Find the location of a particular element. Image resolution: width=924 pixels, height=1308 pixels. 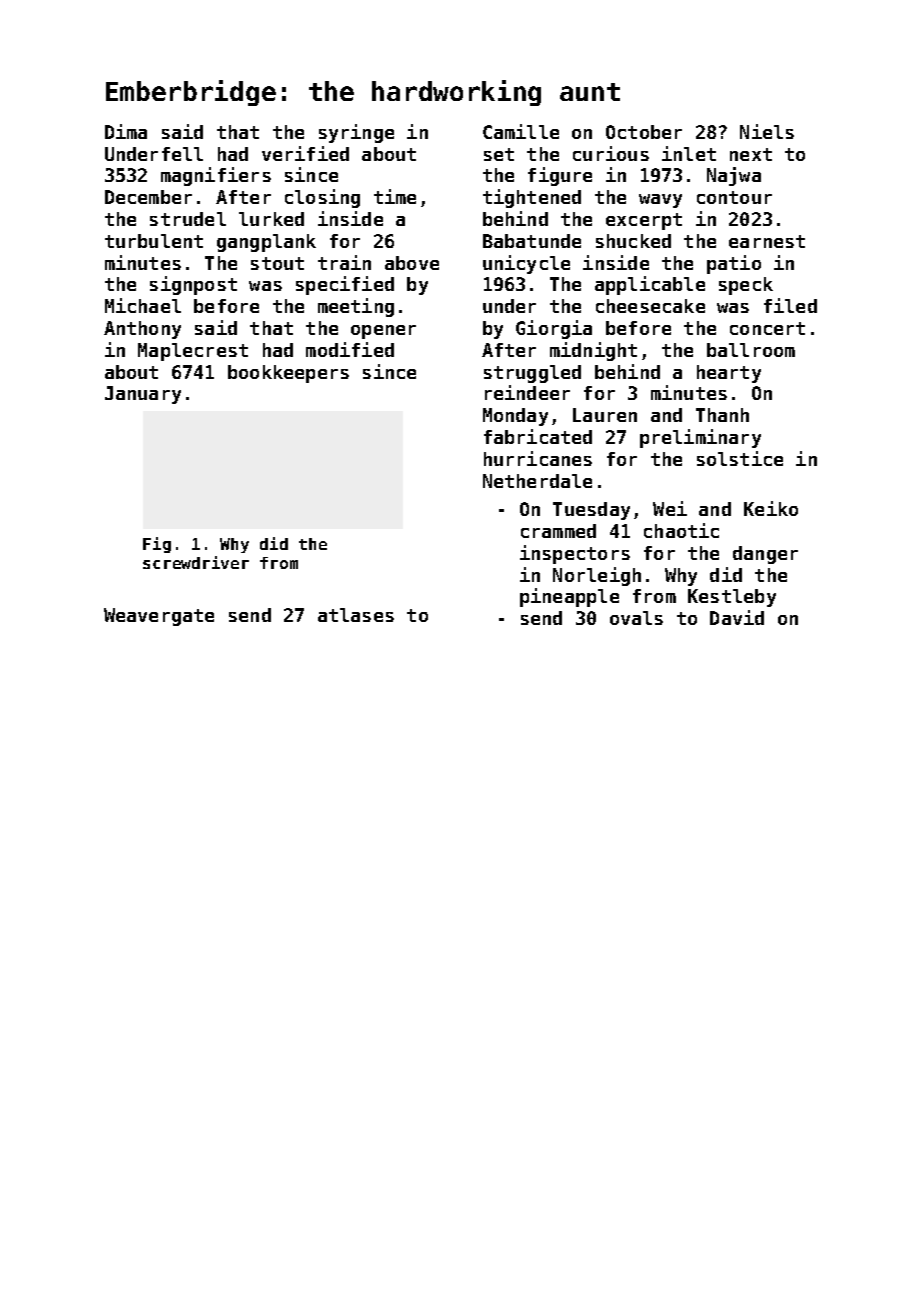

speck is located at coordinates (746, 286).
